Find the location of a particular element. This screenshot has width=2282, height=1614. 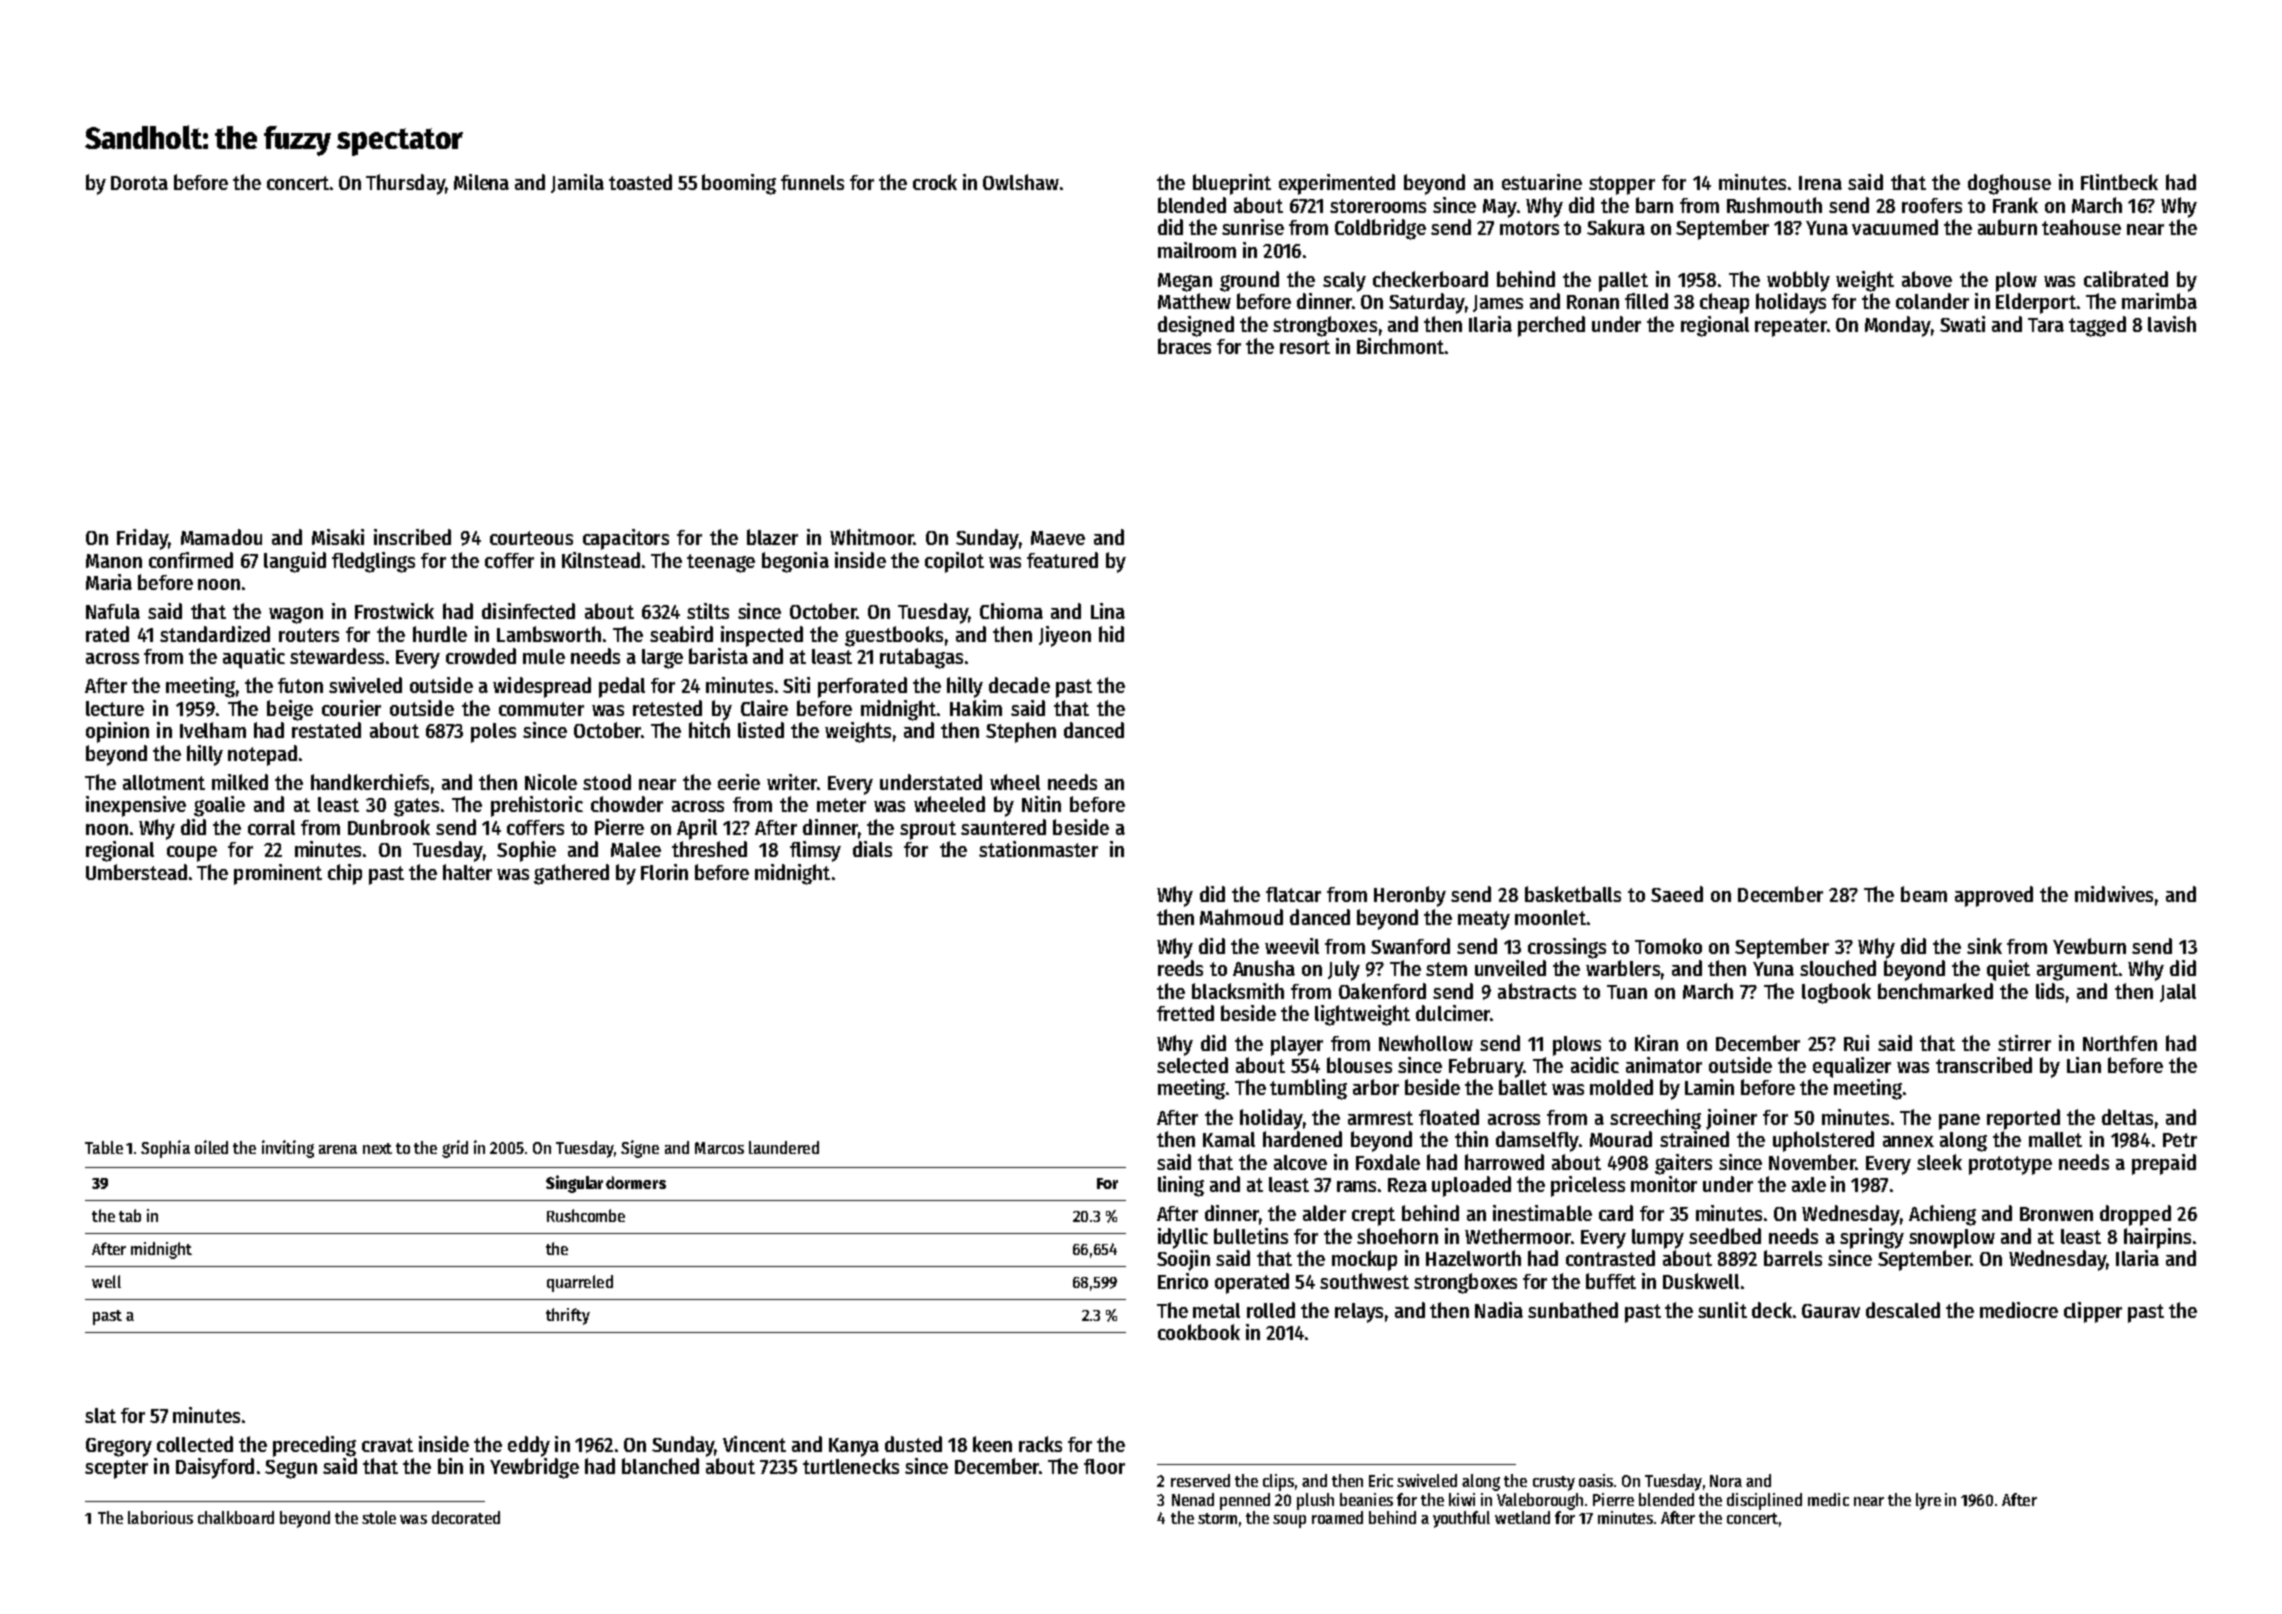

Owlshaw is located at coordinates (1021, 182).
